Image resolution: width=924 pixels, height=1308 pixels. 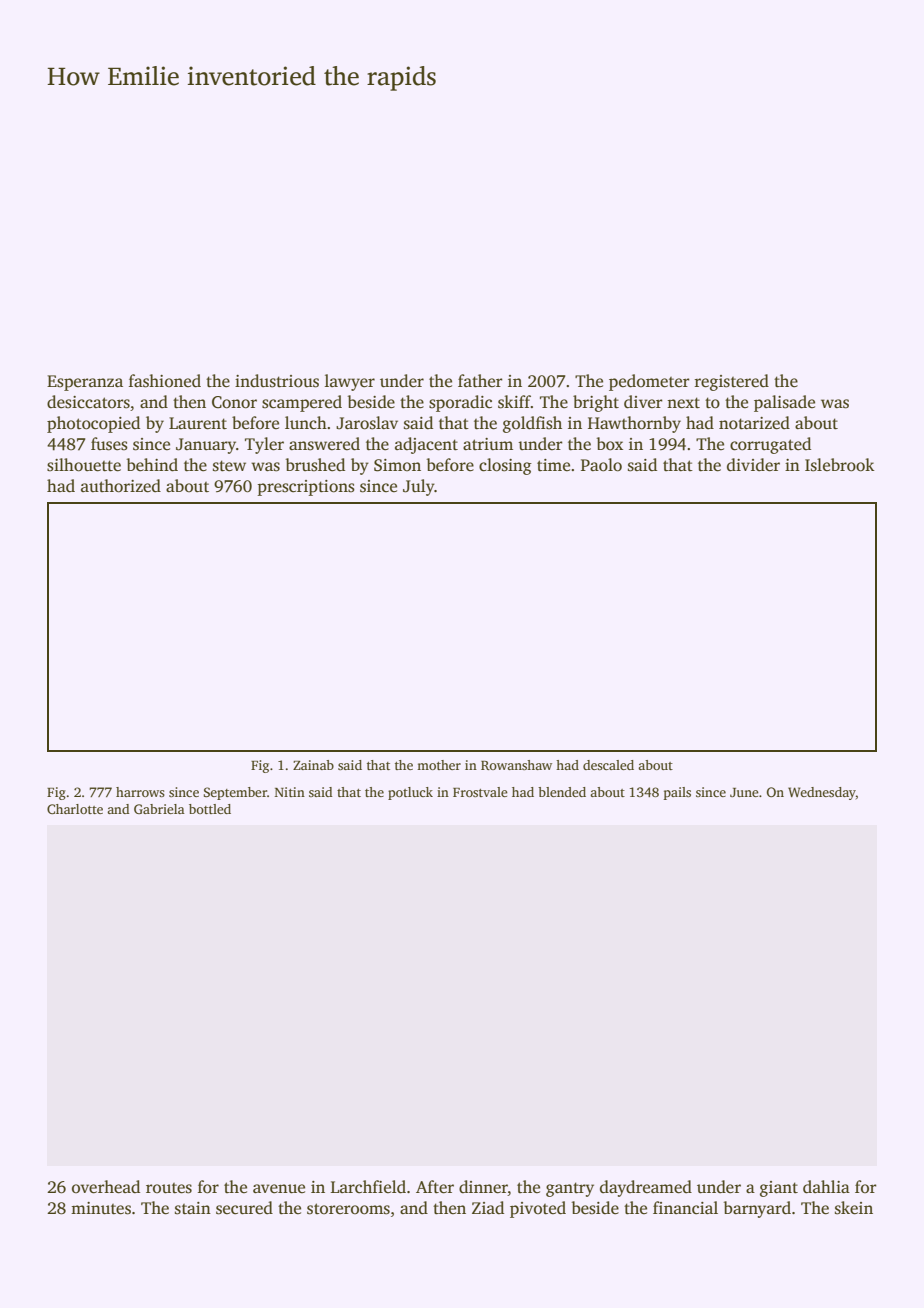 I want to click on adjacent, so click(x=426, y=445).
